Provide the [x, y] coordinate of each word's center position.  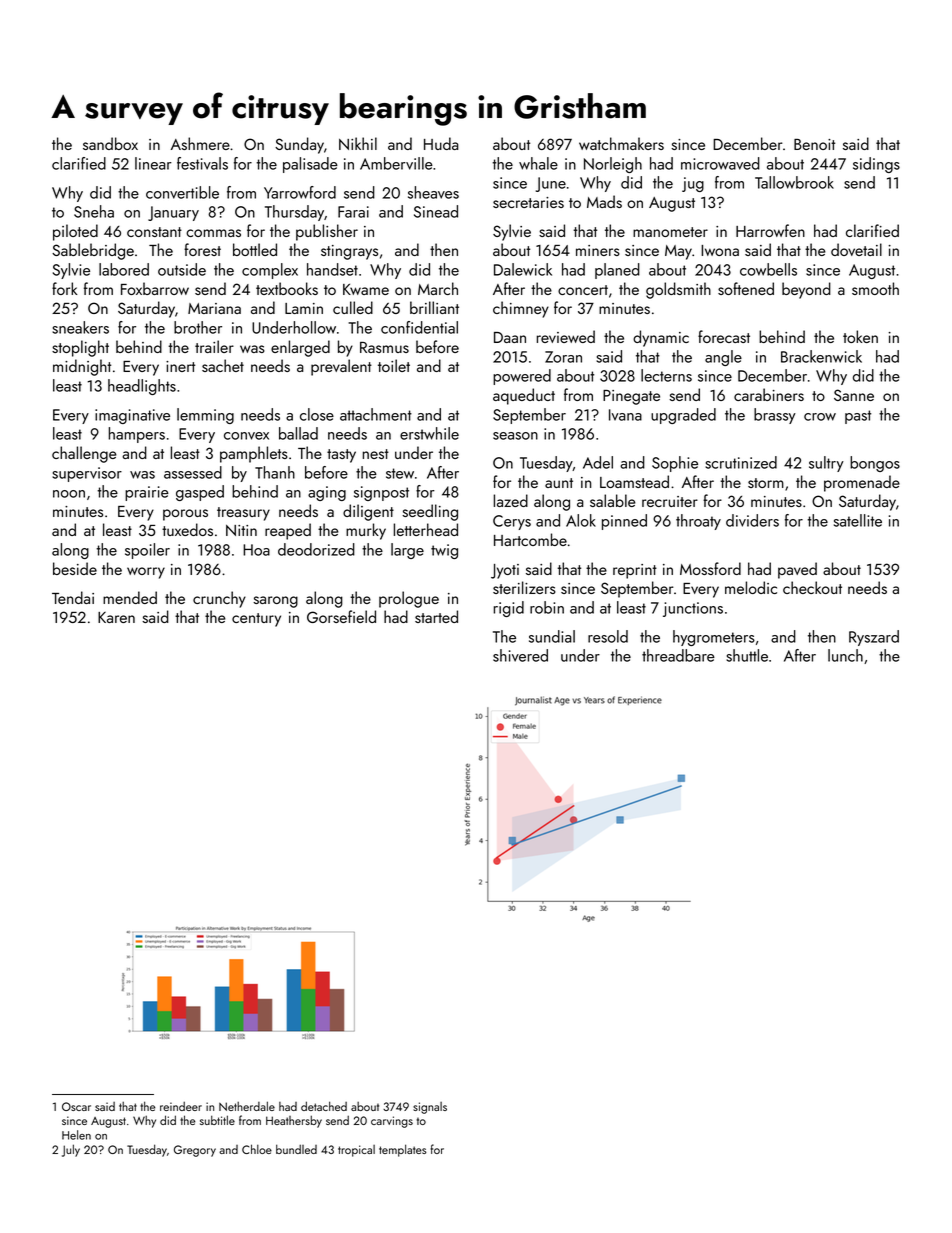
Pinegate [631, 397]
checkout [812, 587]
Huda [441, 143]
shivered [520, 655]
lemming [205, 416]
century [256, 620]
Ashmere [200, 143]
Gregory [195, 1151]
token [860, 336]
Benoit [814, 144]
